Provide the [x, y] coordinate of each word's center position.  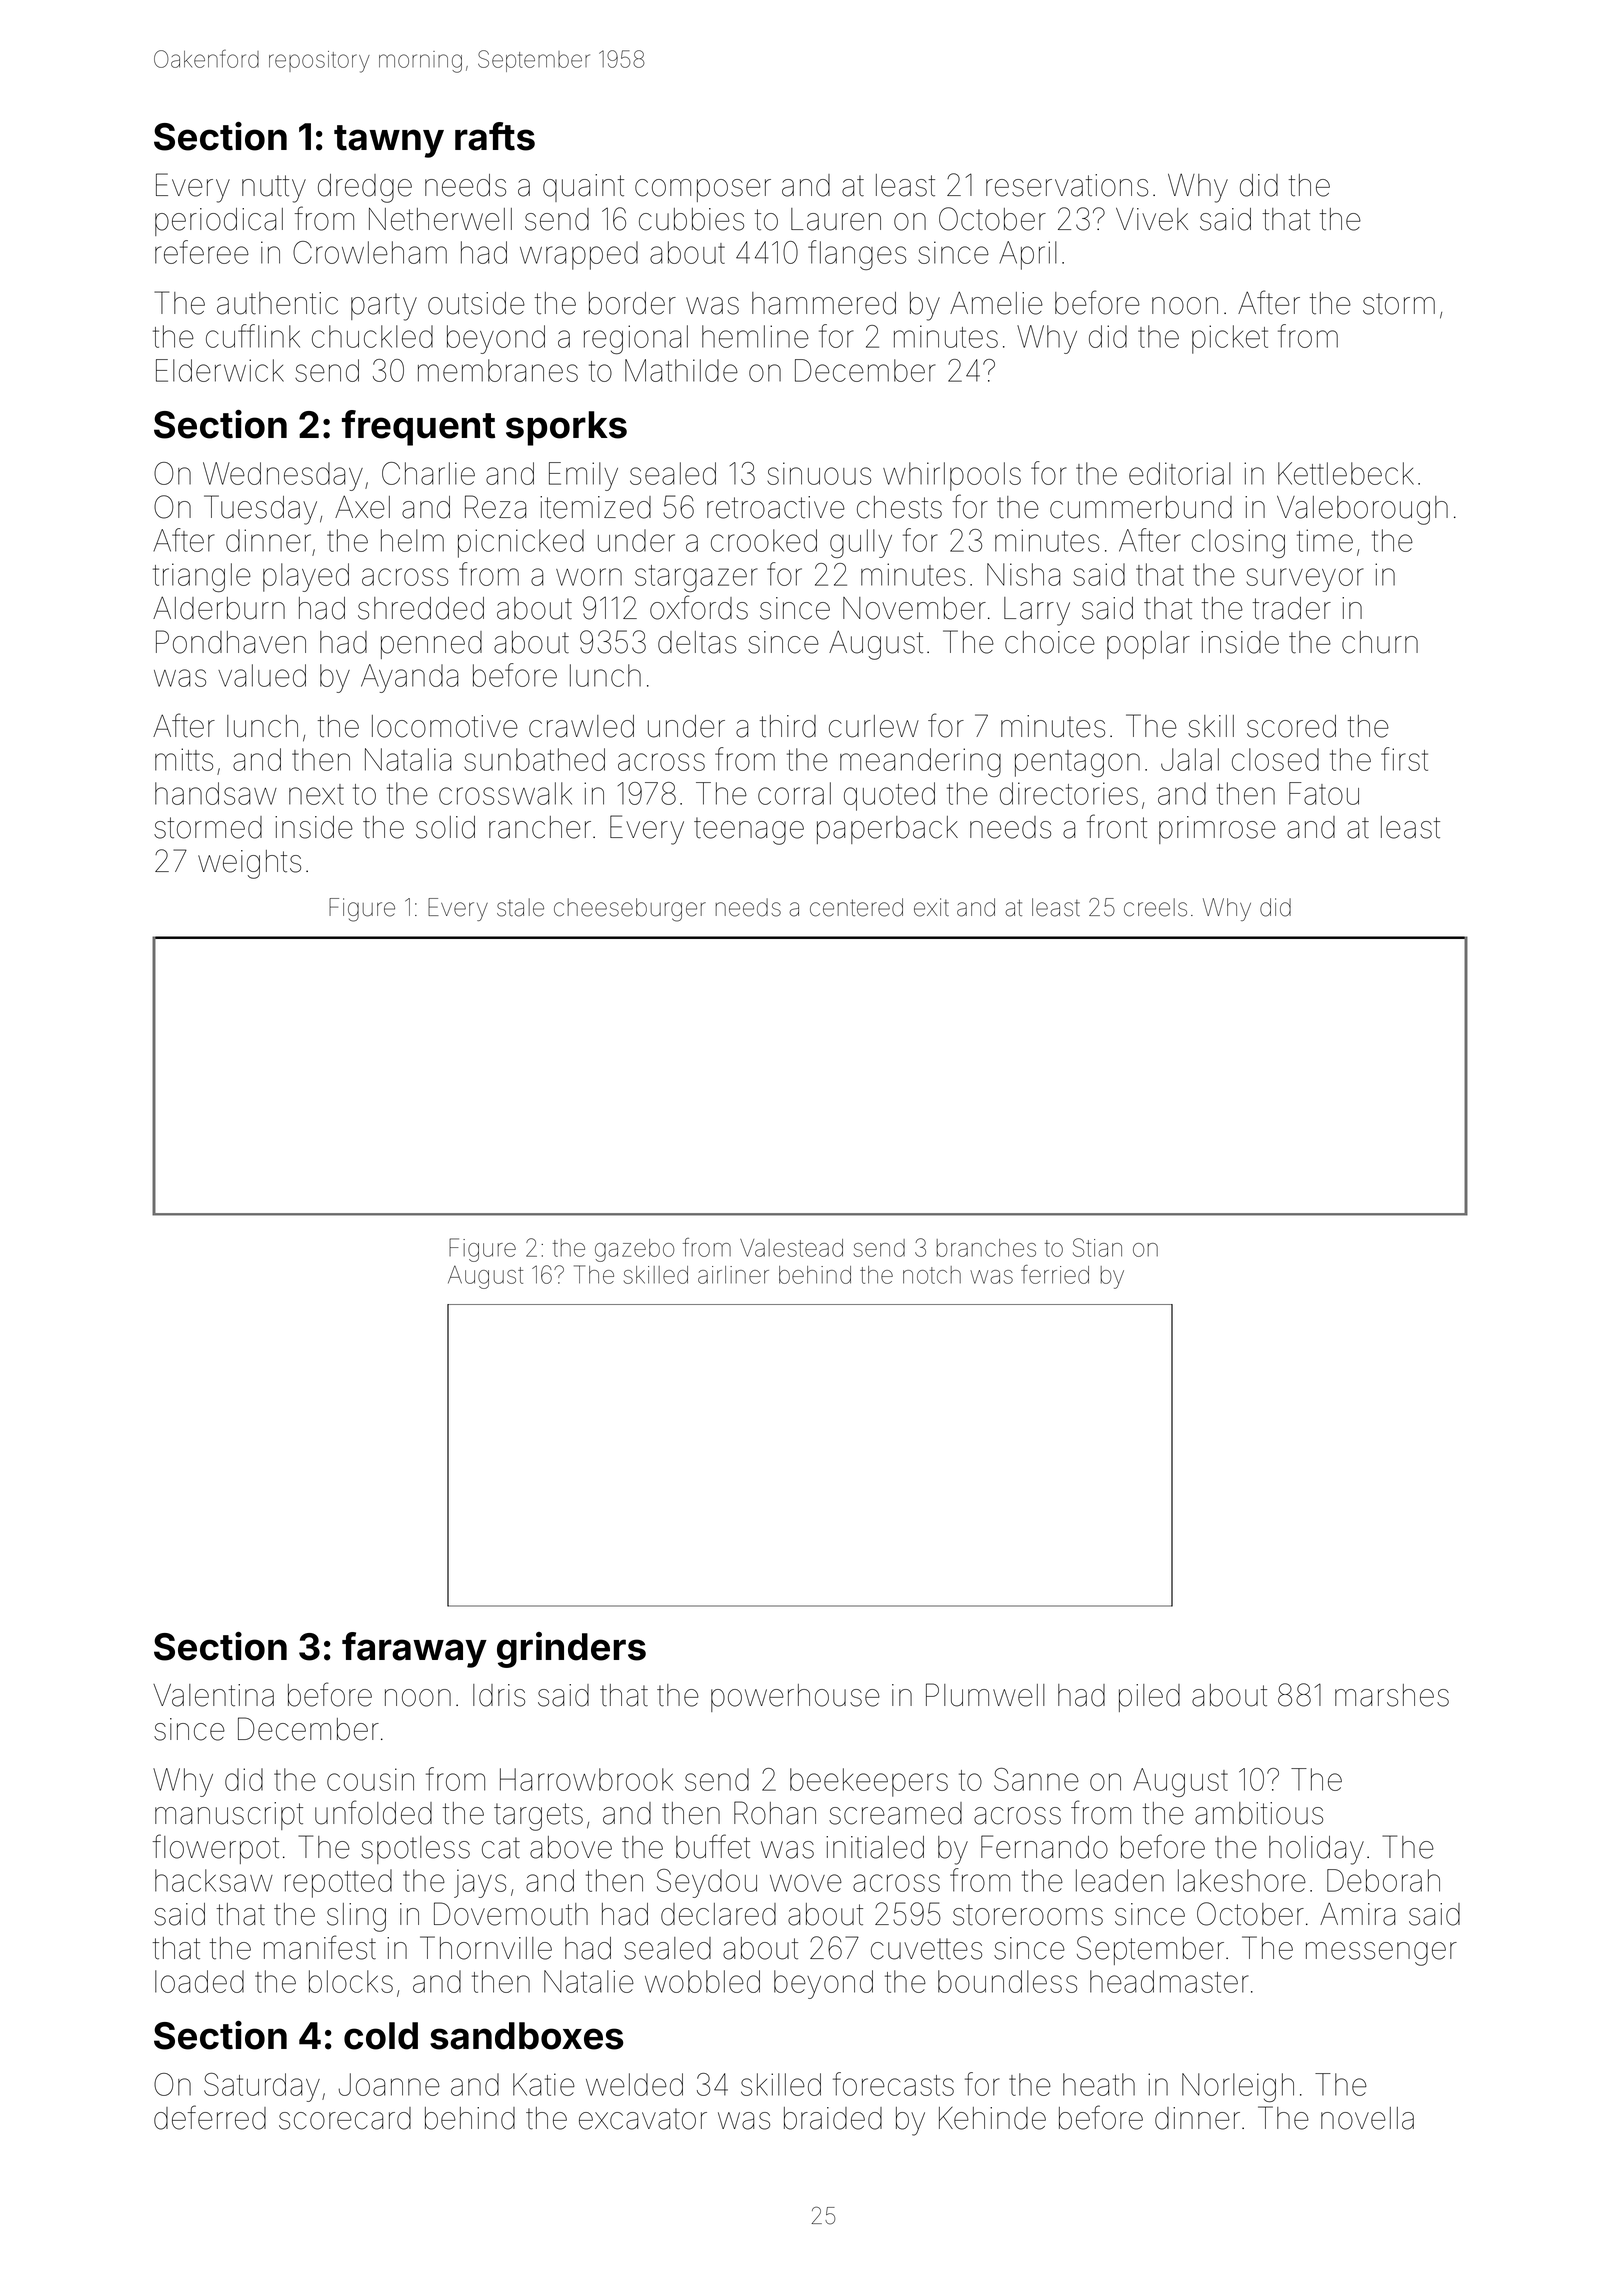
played [306, 577]
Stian [1097, 1247]
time [1325, 540]
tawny [389, 141]
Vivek [1152, 219]
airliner [733, 1275]
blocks [351, 1981]
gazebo [634, 1250]
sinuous [819, 473]
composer [703, 190]
